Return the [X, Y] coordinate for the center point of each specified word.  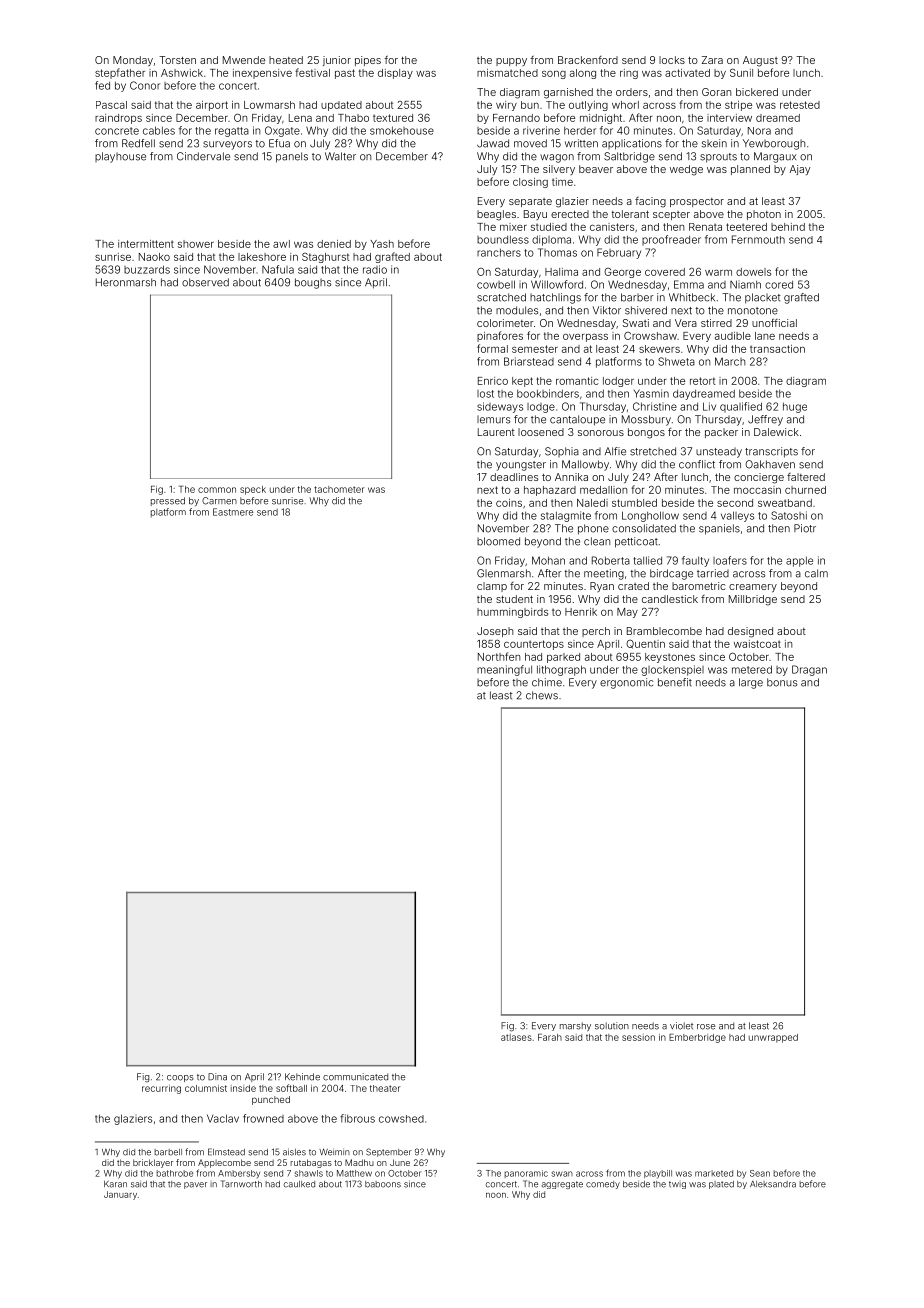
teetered [746, 227]
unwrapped [773, 1038]
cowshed [401, 1119]
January [120, 1195]
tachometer [339, 489]
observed [205, 282]
